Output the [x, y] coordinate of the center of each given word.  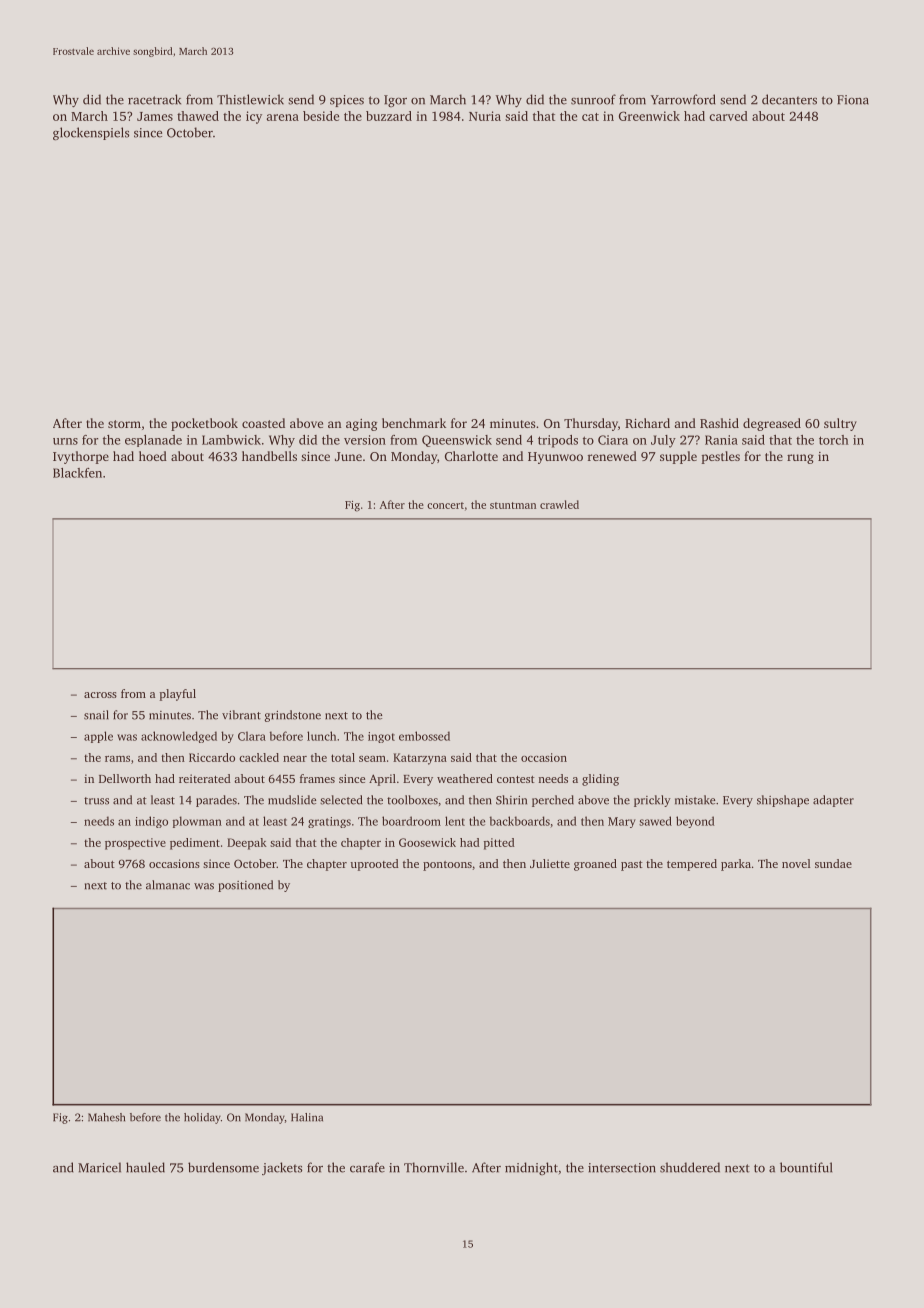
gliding [600, 780]
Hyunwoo [555, 458]
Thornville [434, 1167]
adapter [833, 801]
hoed [153, 456]
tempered [692, 865]
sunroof [593, 99]
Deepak [247, 844]
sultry [840, 424]
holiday [202, 1118]
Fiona [853, 100]
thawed [198, 116]
